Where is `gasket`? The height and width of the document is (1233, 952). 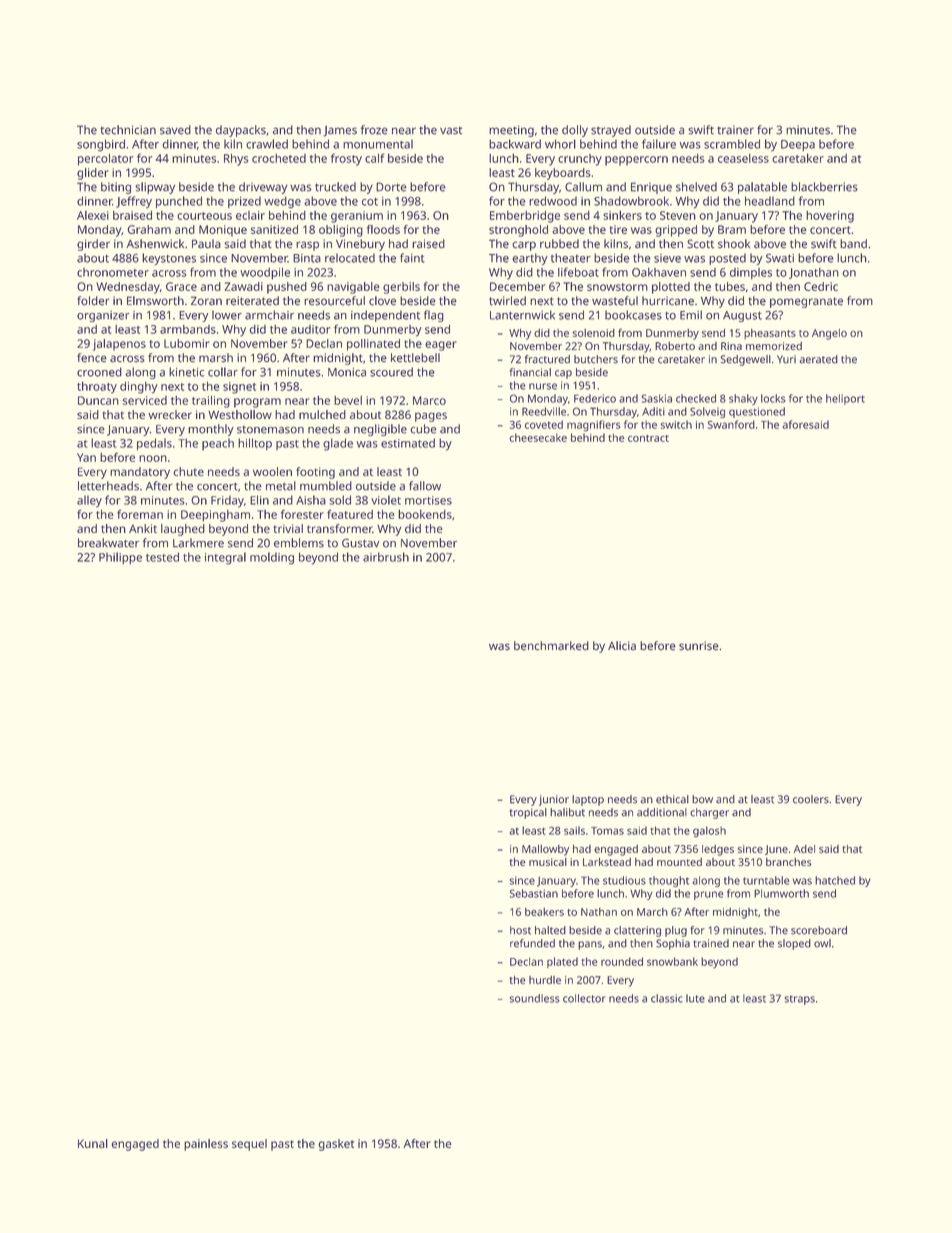 gasket is located at coordinates (336, 1145).
